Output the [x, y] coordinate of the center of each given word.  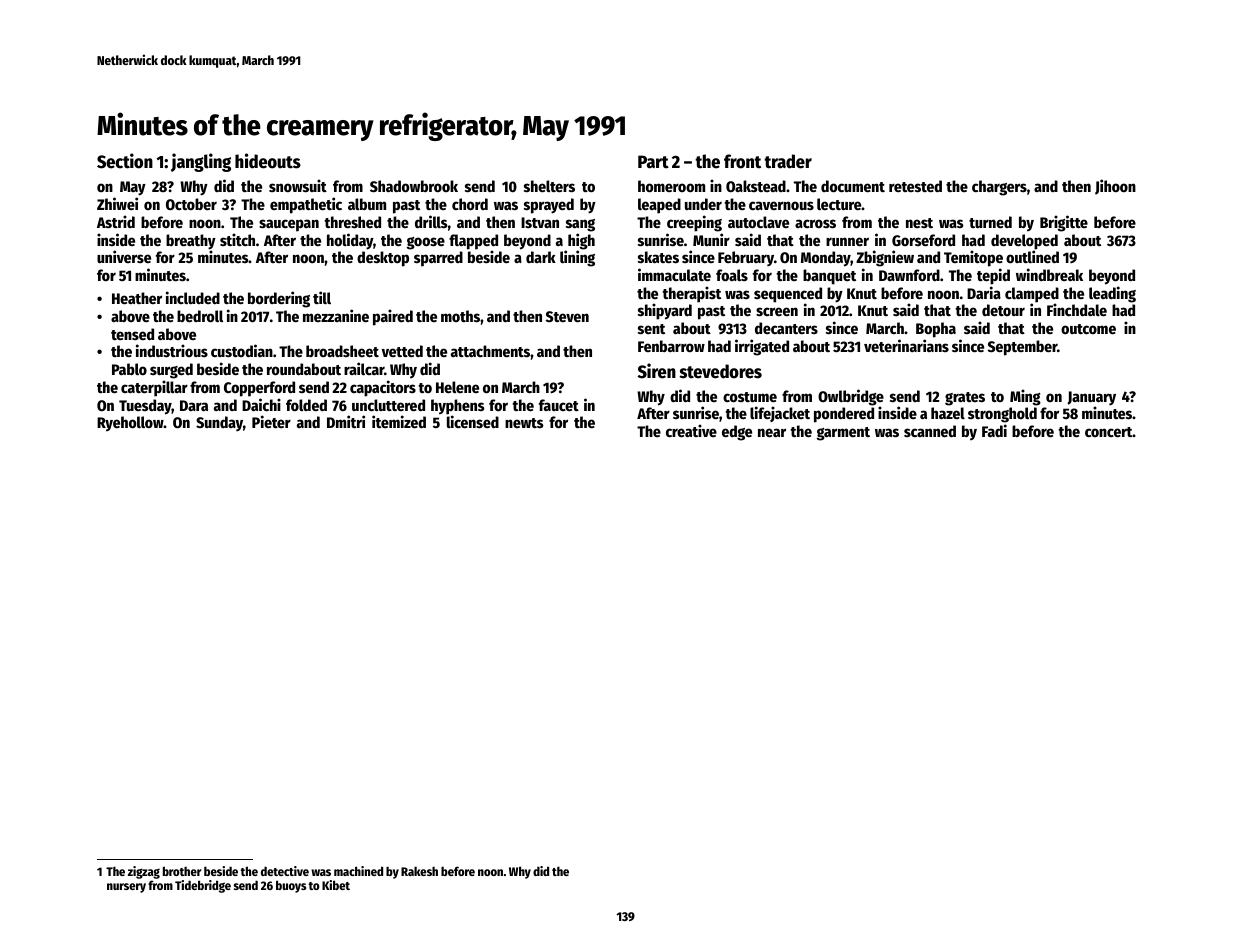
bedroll [200, 316]
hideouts [268, 161]
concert [1109, 432]
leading [1112, 294]
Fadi [994, 430]
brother [182, 871]
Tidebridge [203, 886]
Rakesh [419, 871]
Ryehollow [130, 424]
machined [358, 871]
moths [460, 316]
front [742, 161]
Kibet [336, 885]
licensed [473, 421]
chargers [999, 188]
